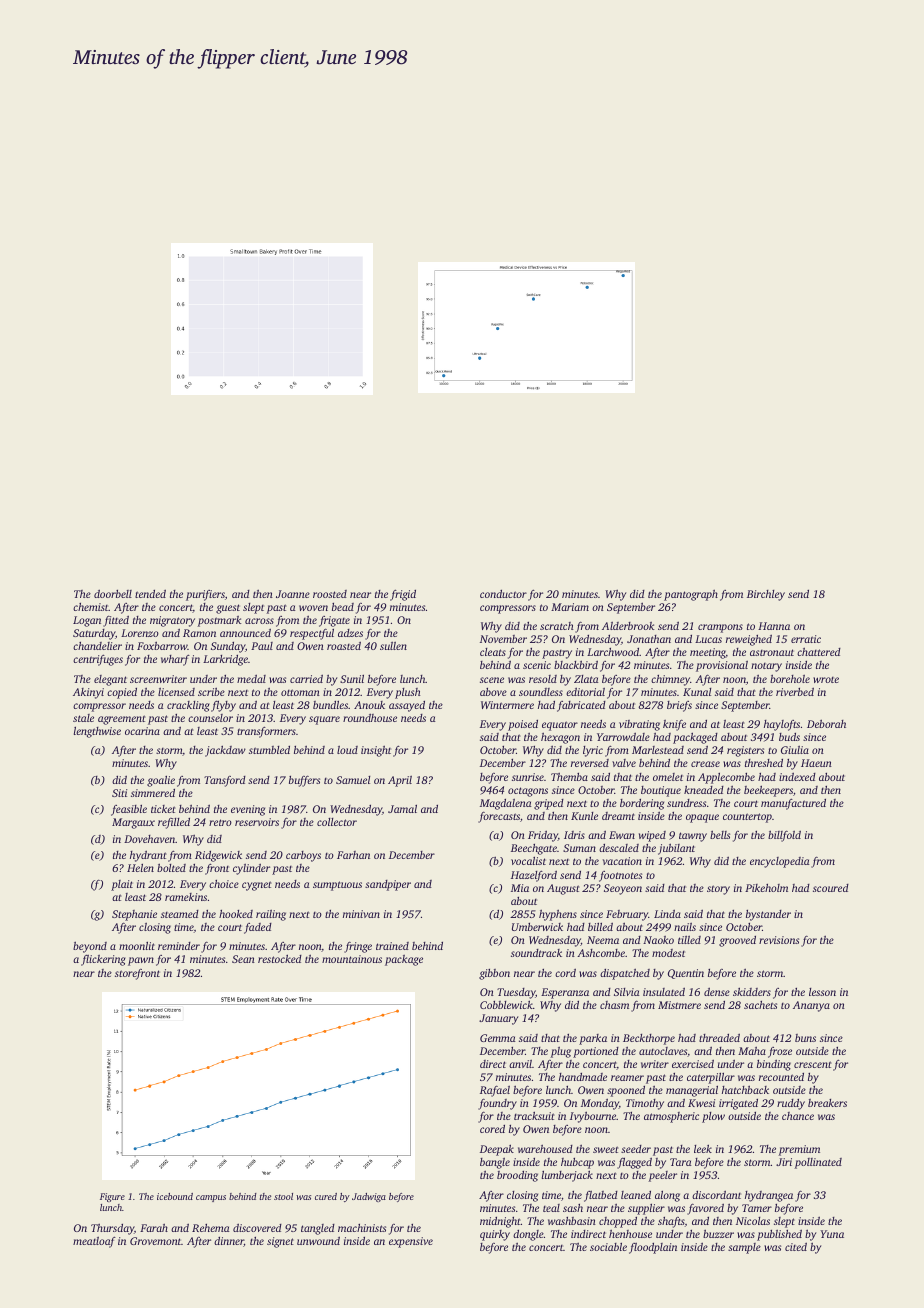 The height and width of the document is (1308, 924). Describe the element at coordinates (280, 1242) in the document. I see `signet` at that location.
